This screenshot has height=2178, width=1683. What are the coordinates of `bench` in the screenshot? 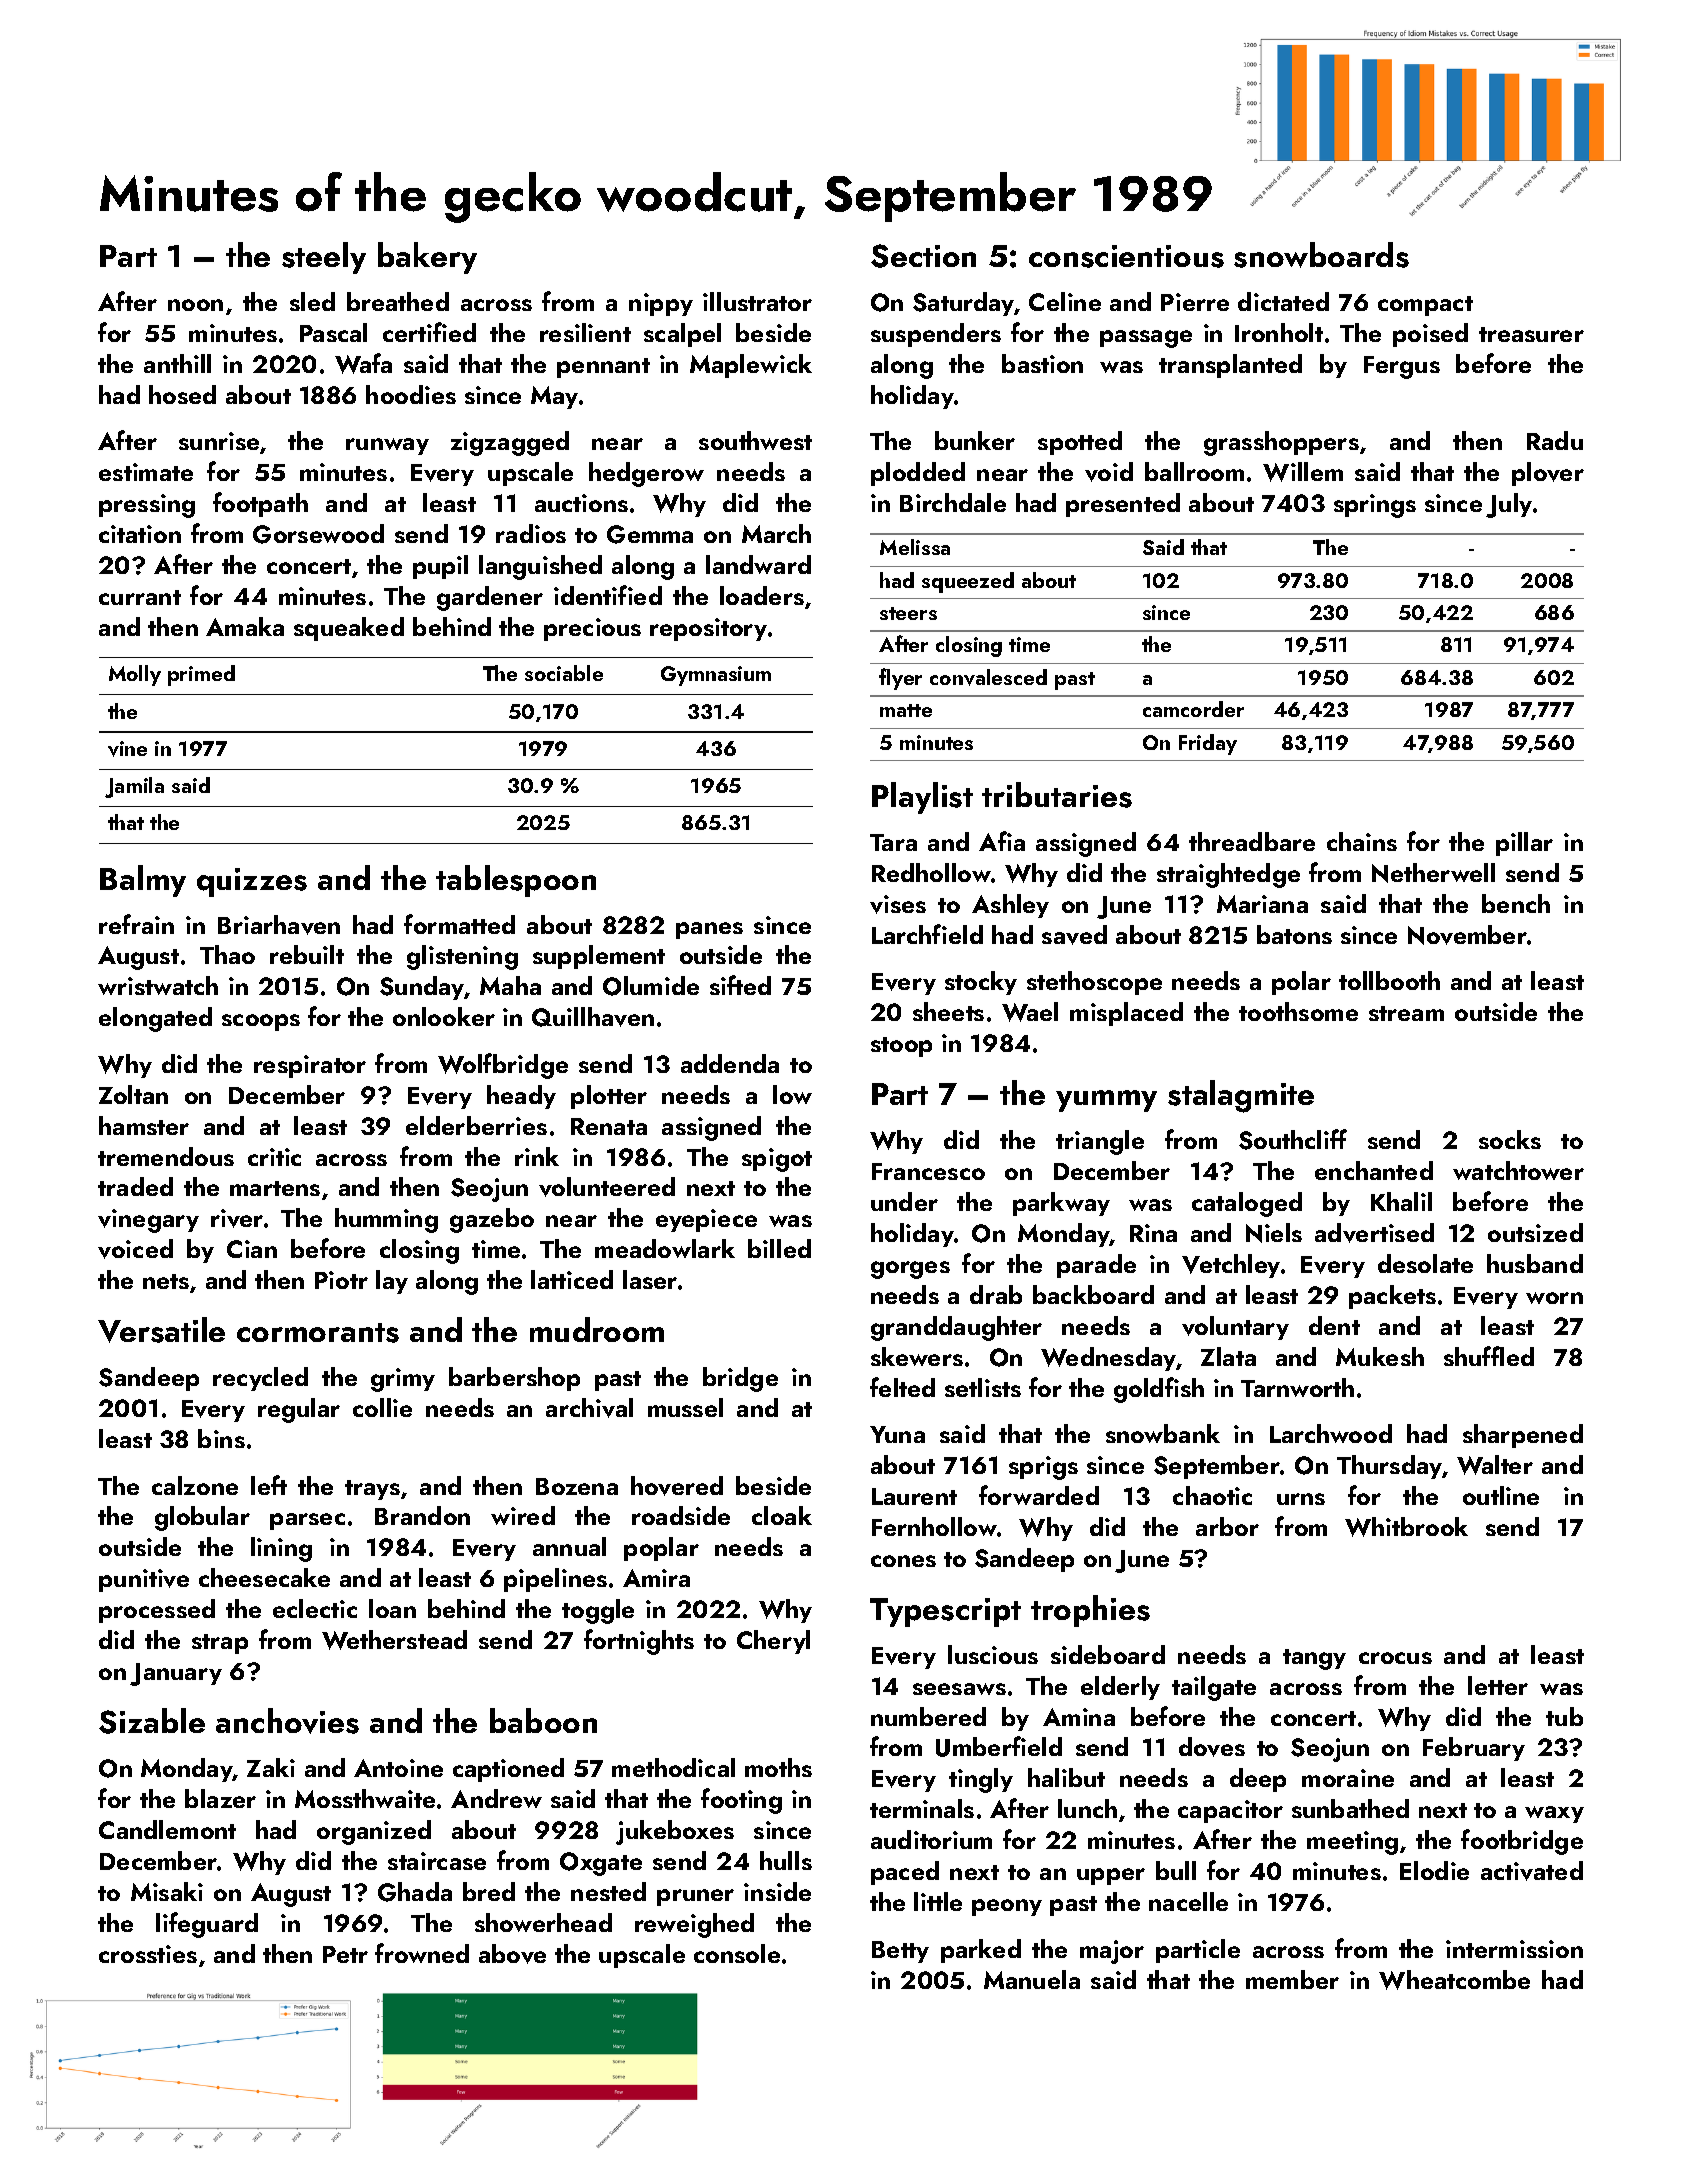 It's located at (1516, 903).
